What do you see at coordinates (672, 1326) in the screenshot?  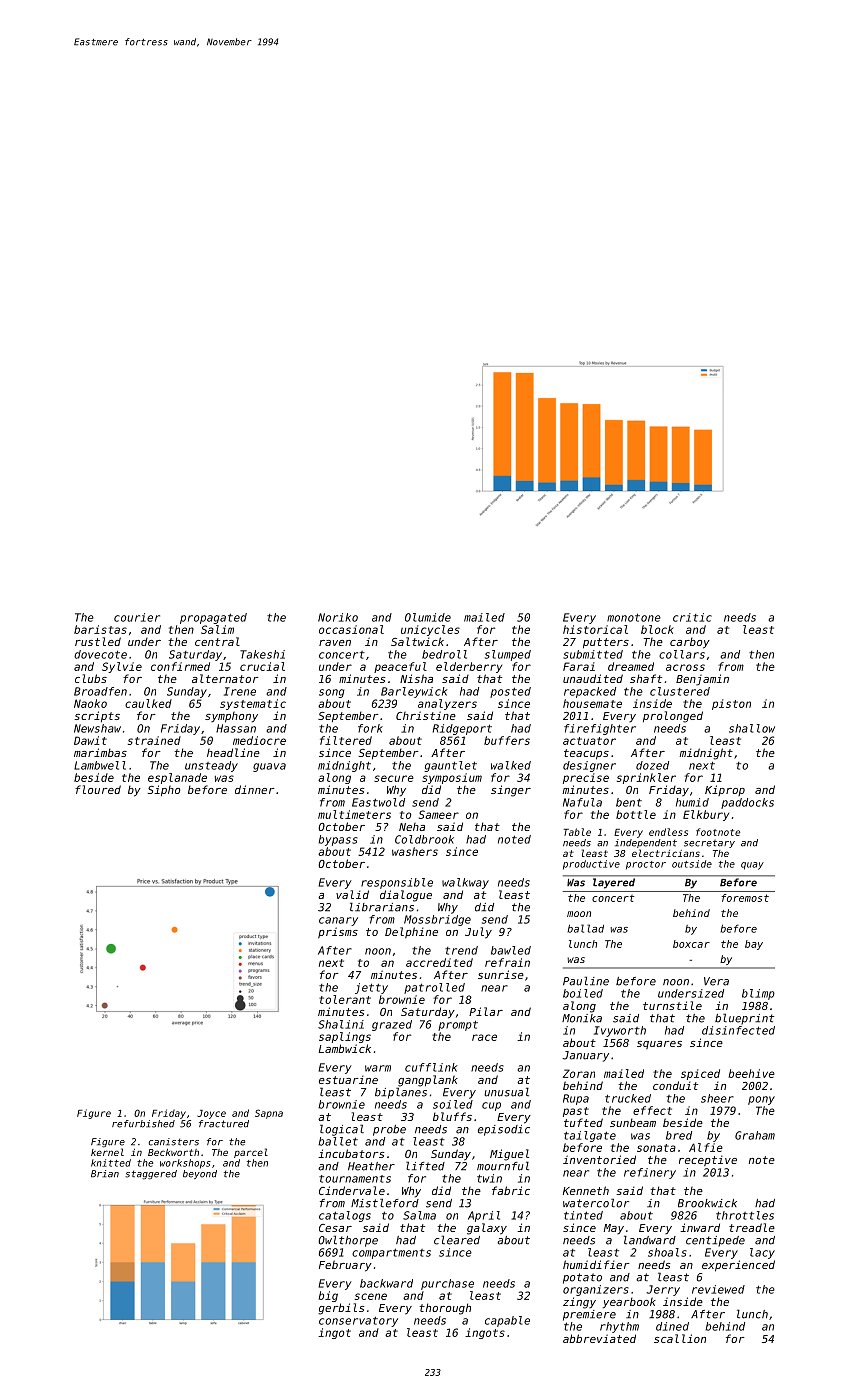 I see `dined` at bounding box center [672, 1326].
